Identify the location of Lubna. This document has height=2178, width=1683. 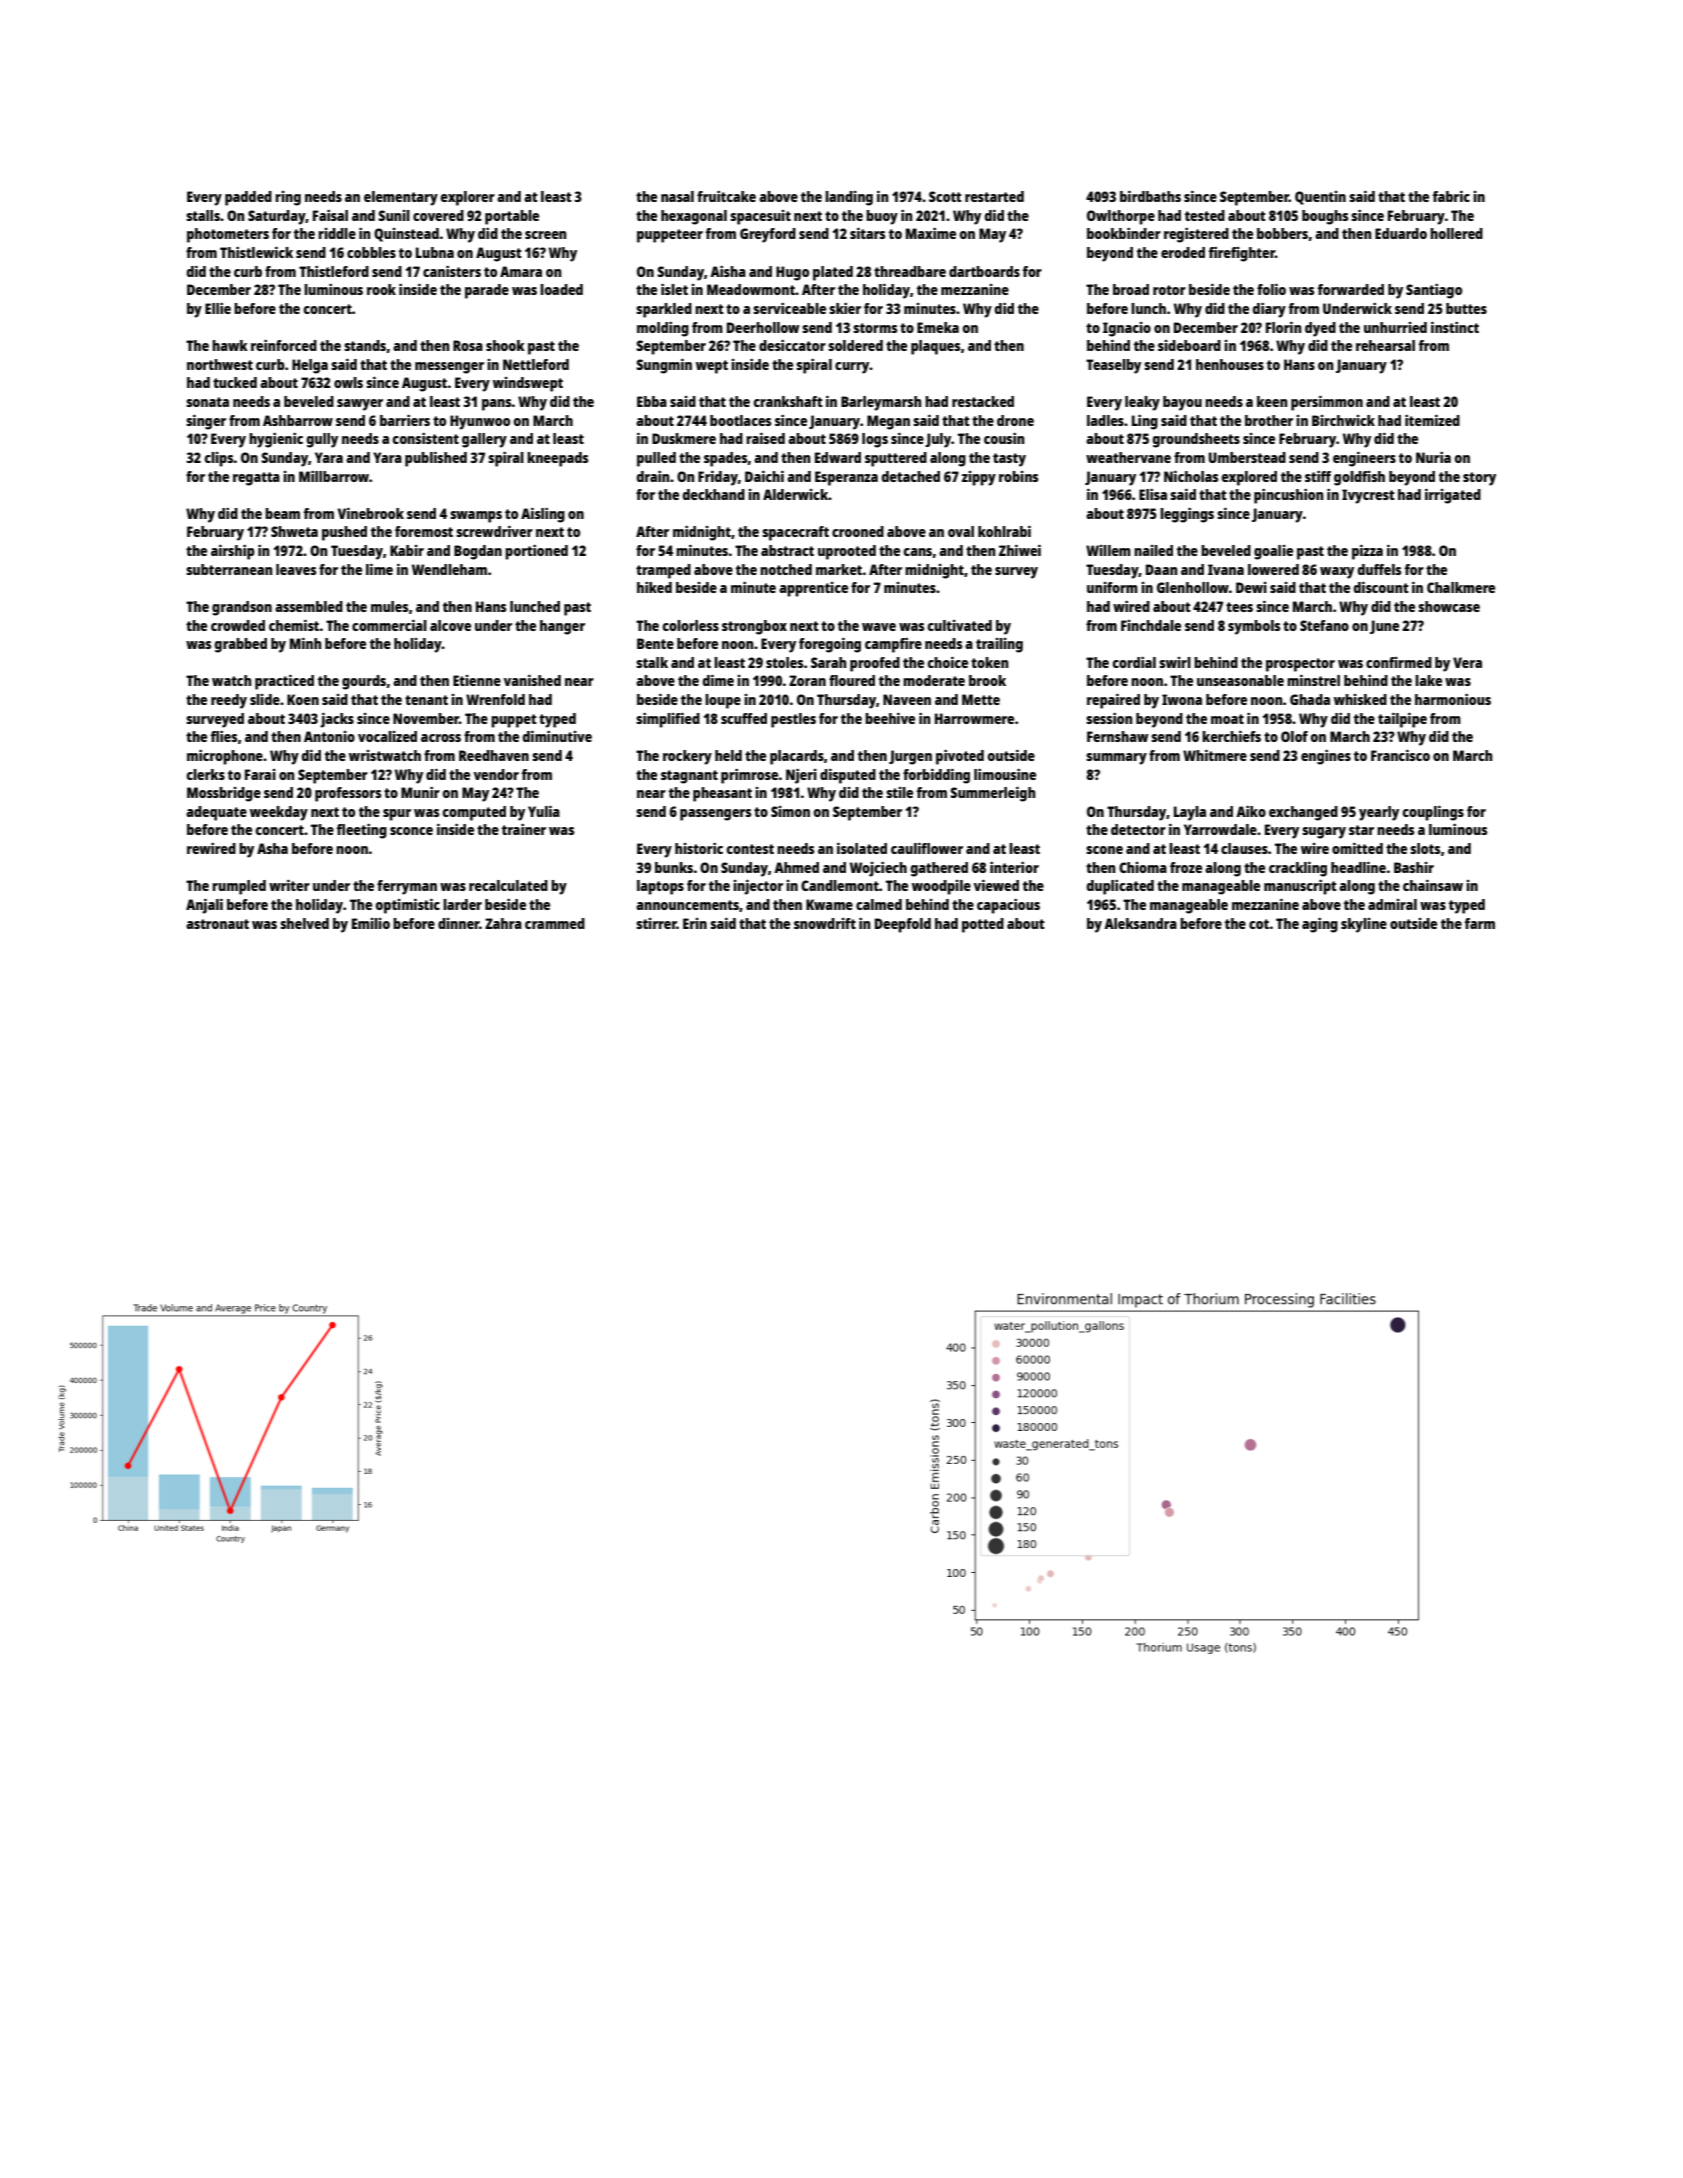
(435, 252).
